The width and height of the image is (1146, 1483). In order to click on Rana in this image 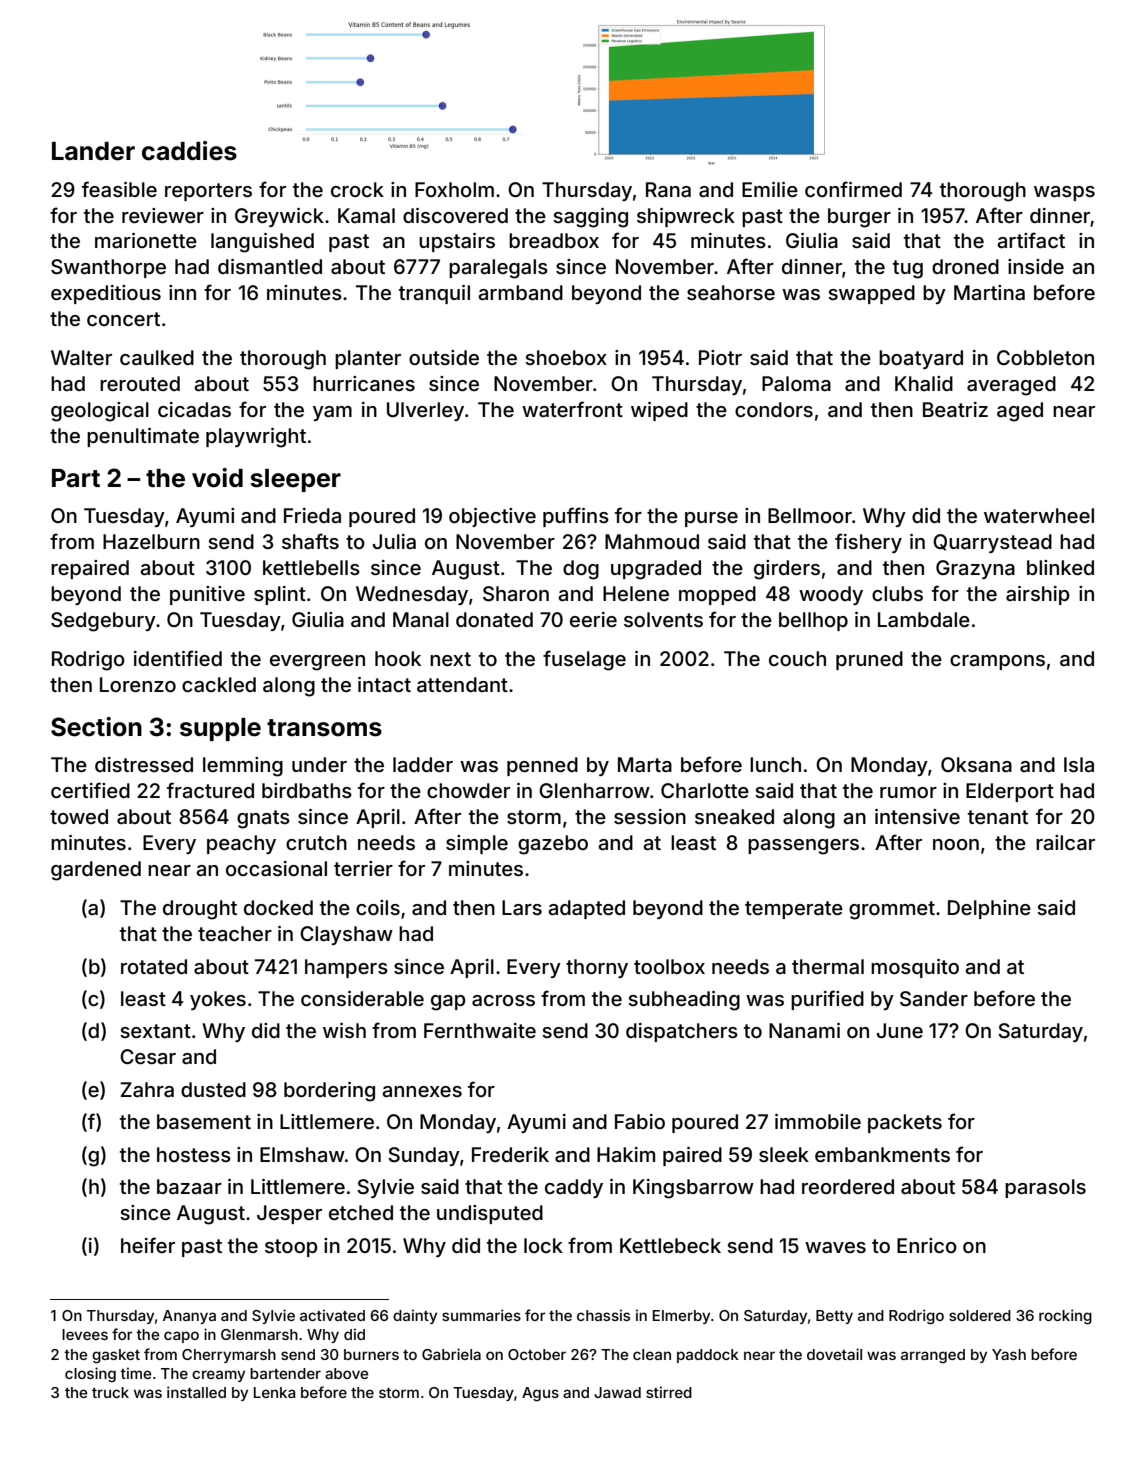, I will do `click(668, 189)`.
